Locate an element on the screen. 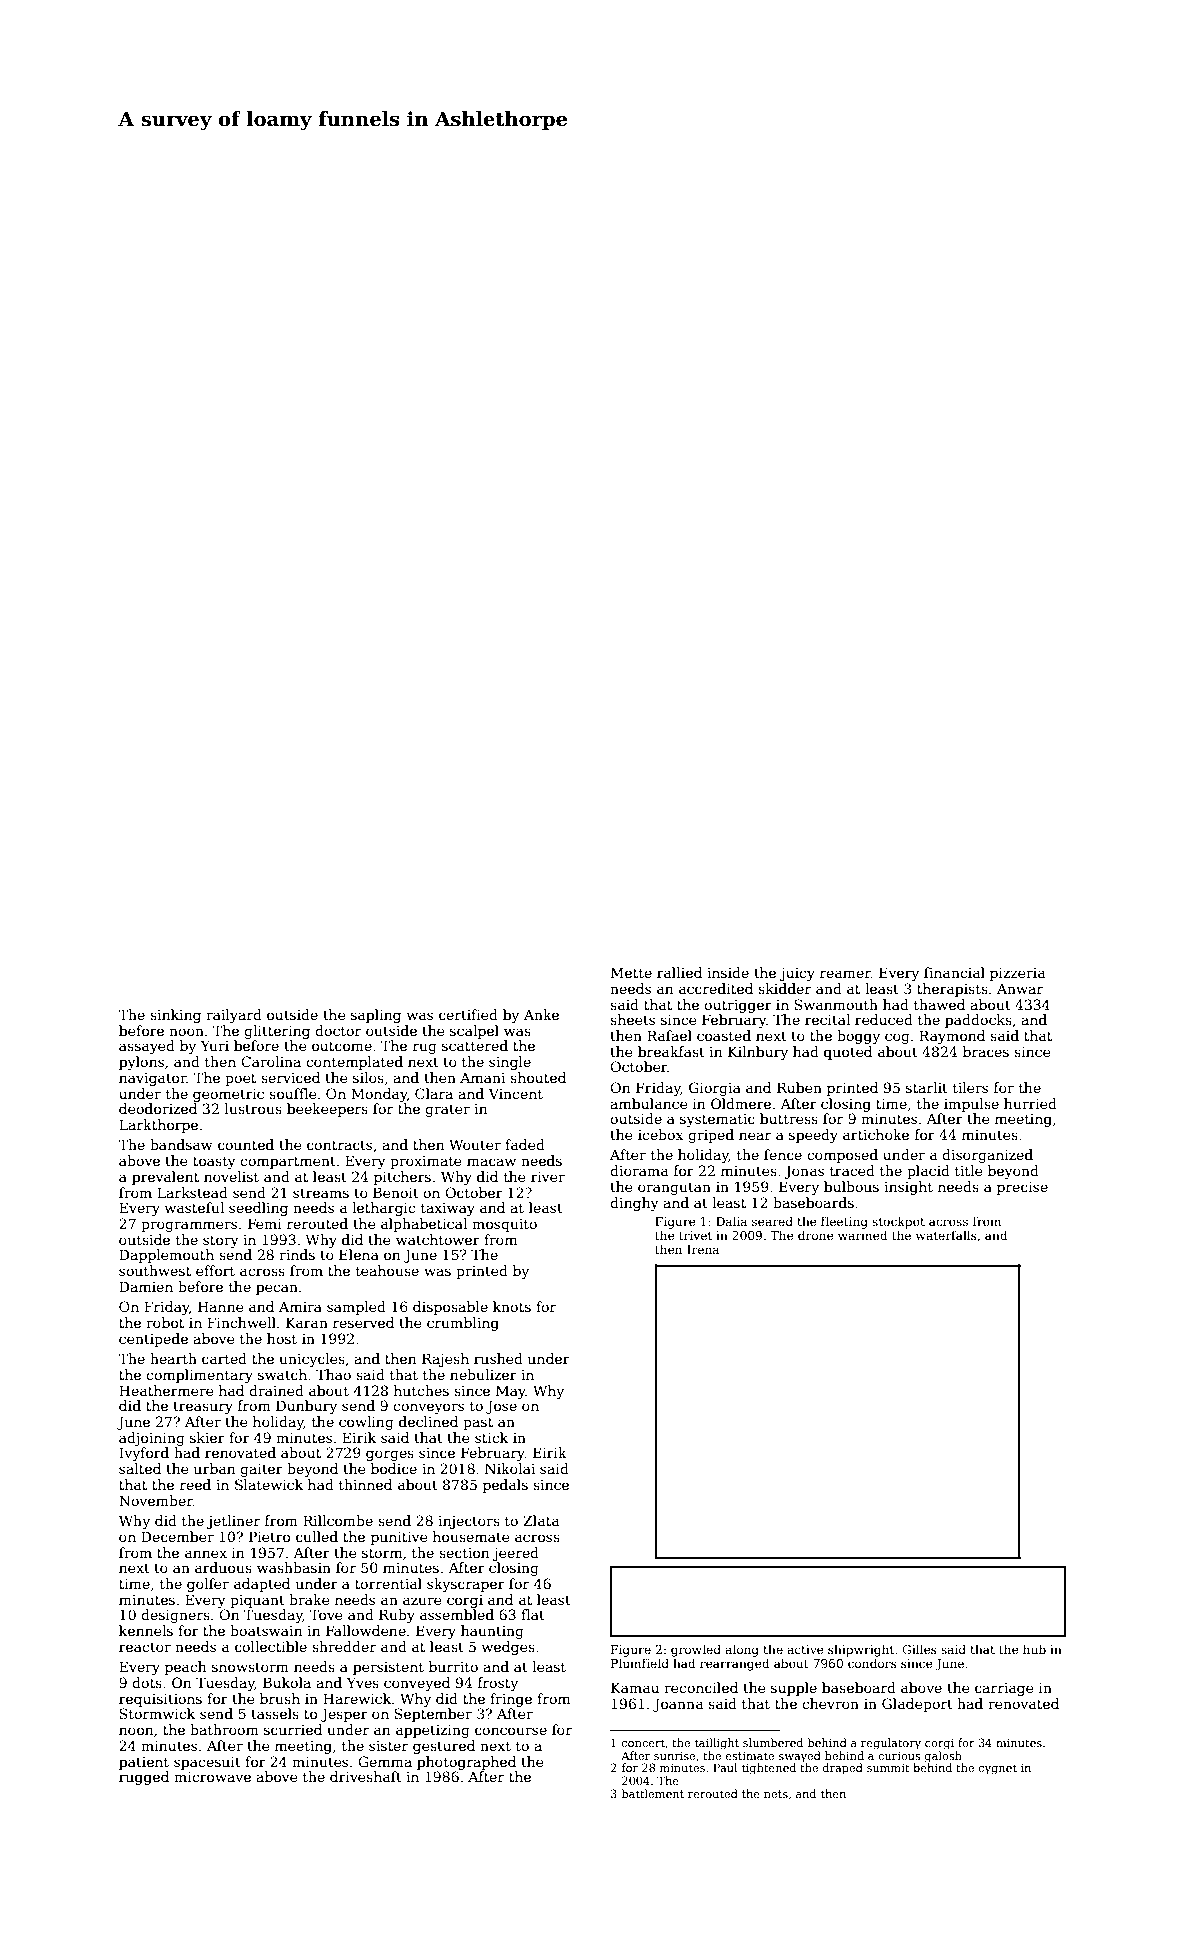 The height and width of the screenshot is (1951, 1184). urban is located at coordinates (214, 1468).
